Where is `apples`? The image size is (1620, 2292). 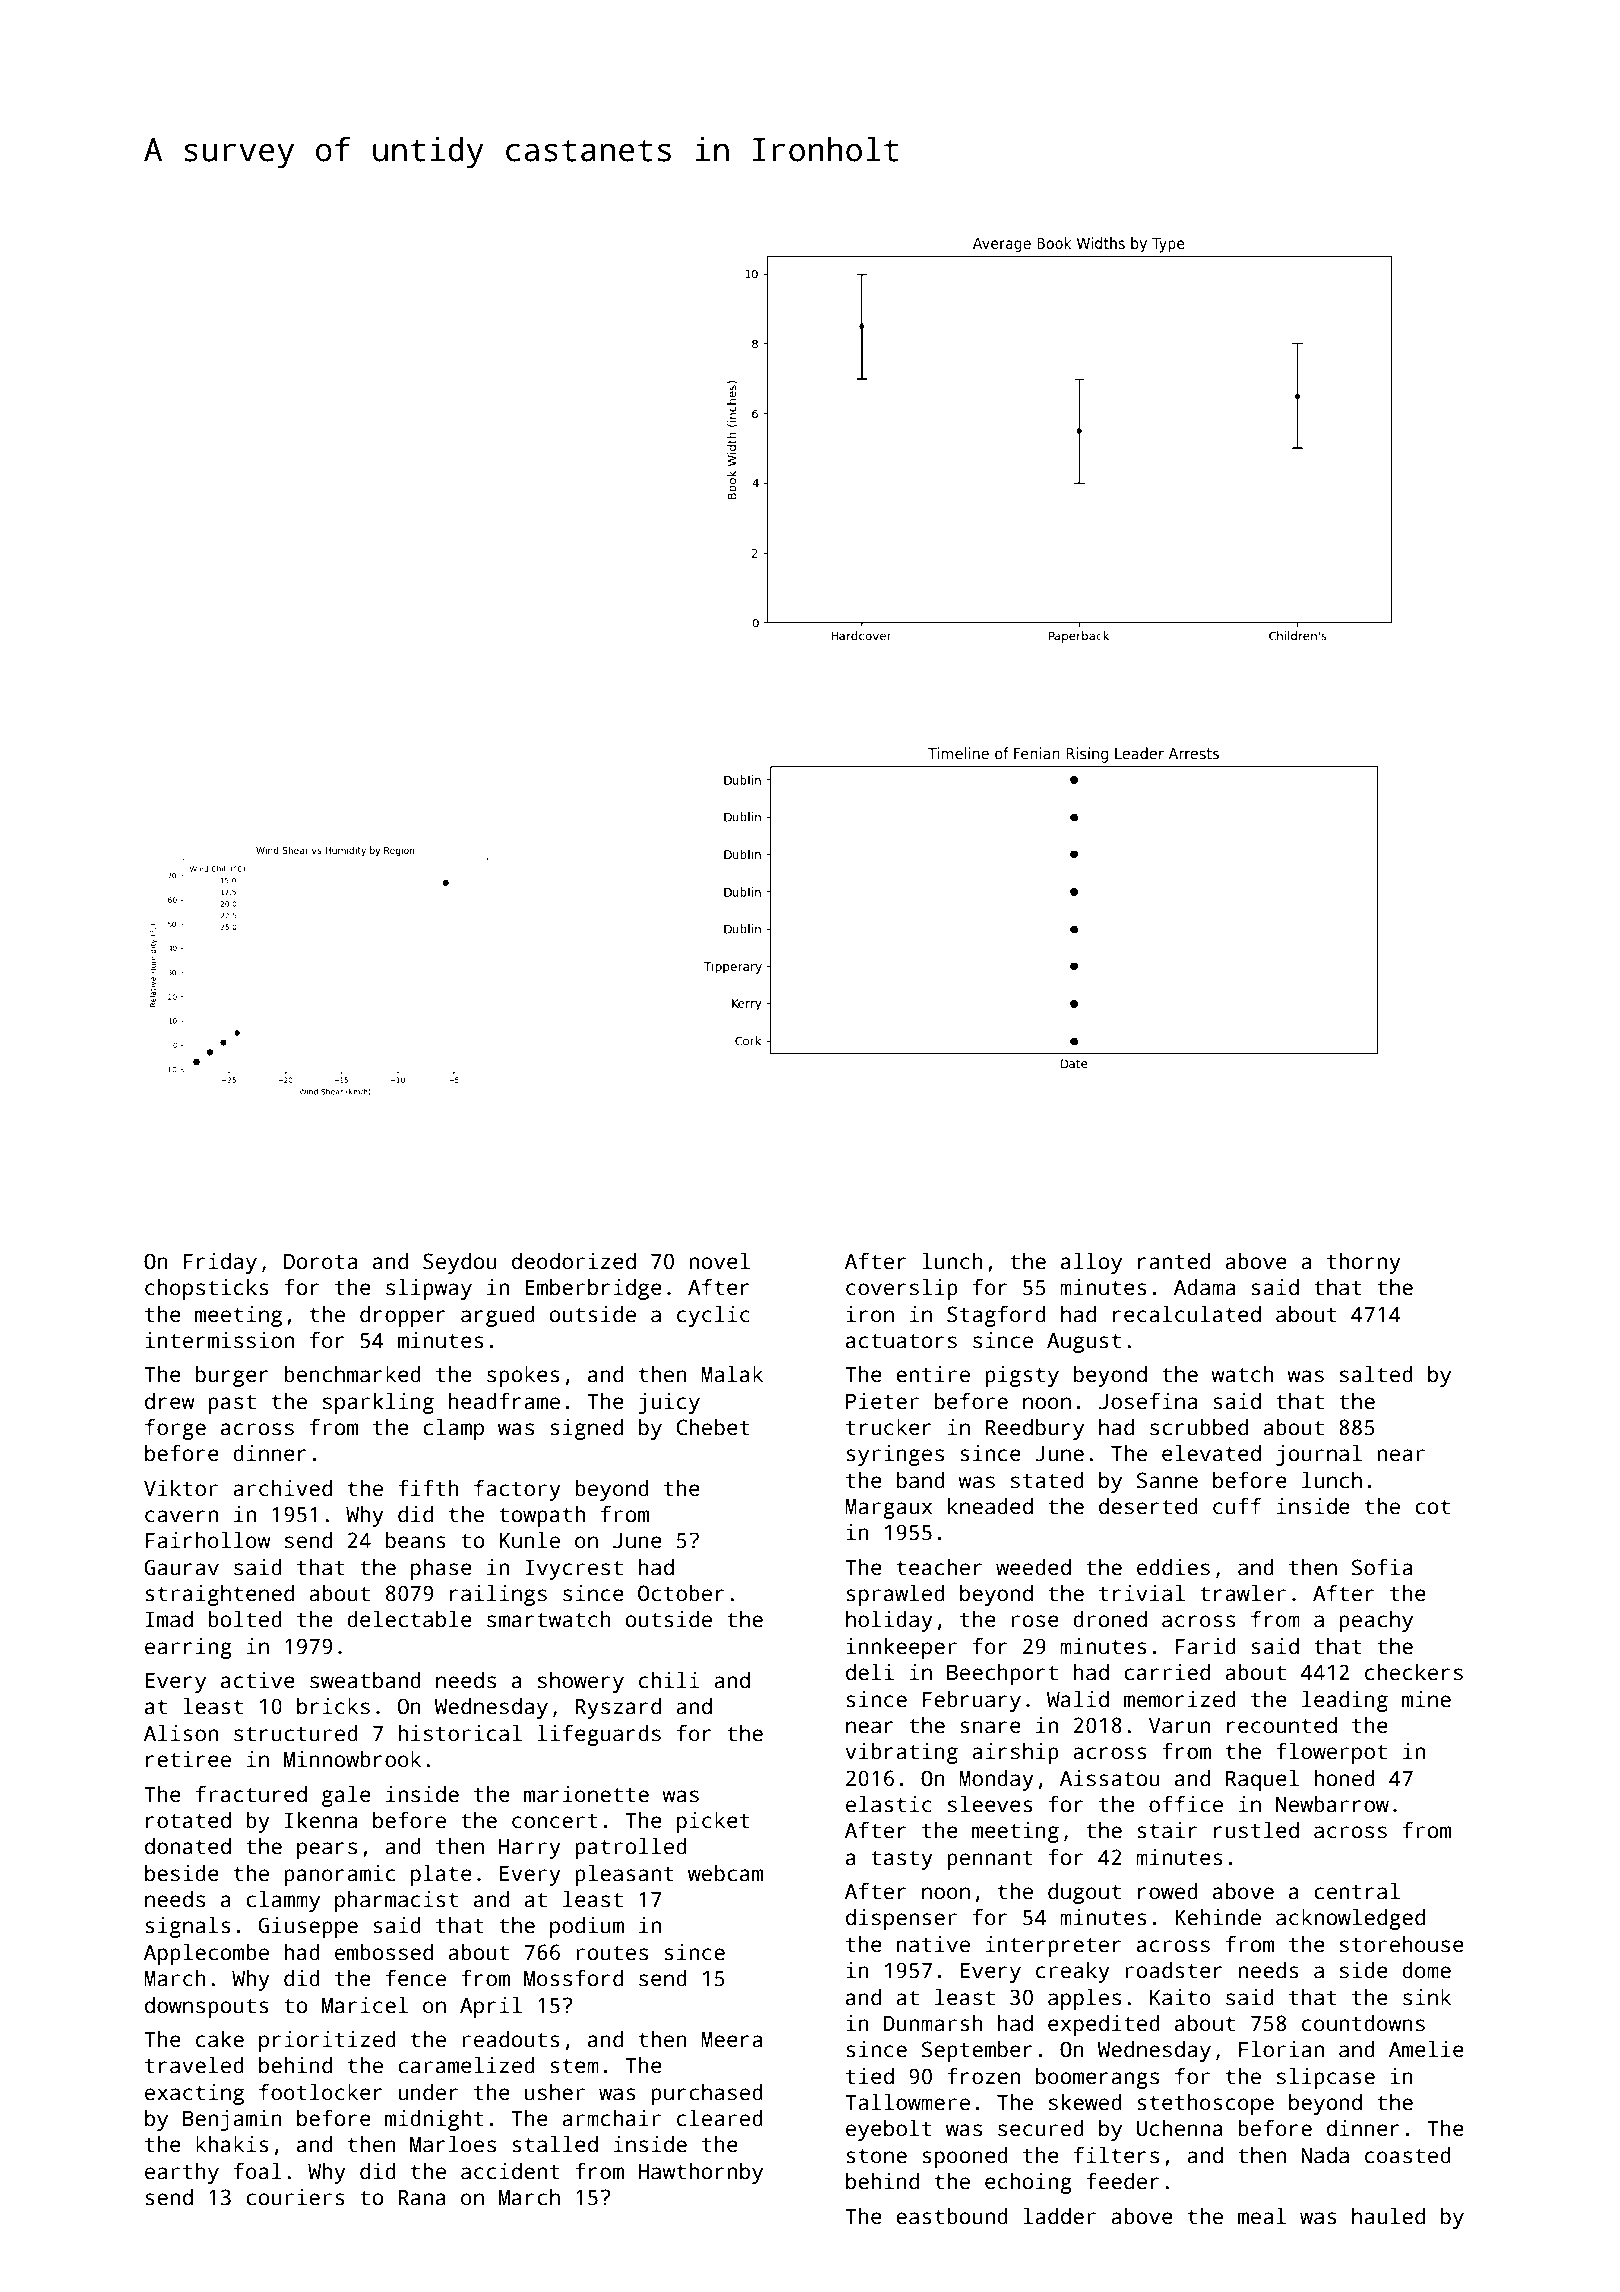 apples is located at coordinates (1084, 1999).
